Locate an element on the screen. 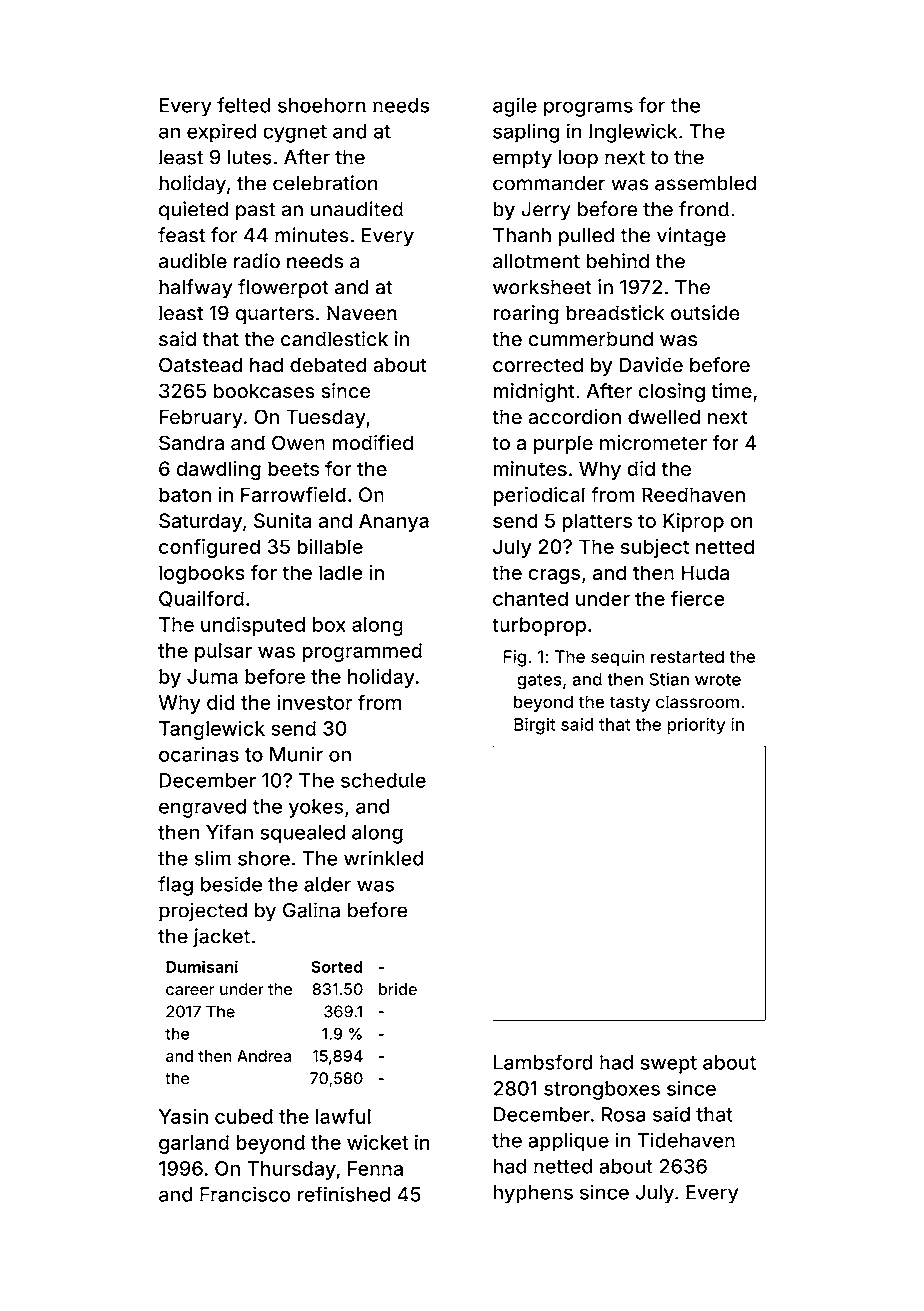 The image size is (924, 1311). felted is located at coordinates (244, 105).
